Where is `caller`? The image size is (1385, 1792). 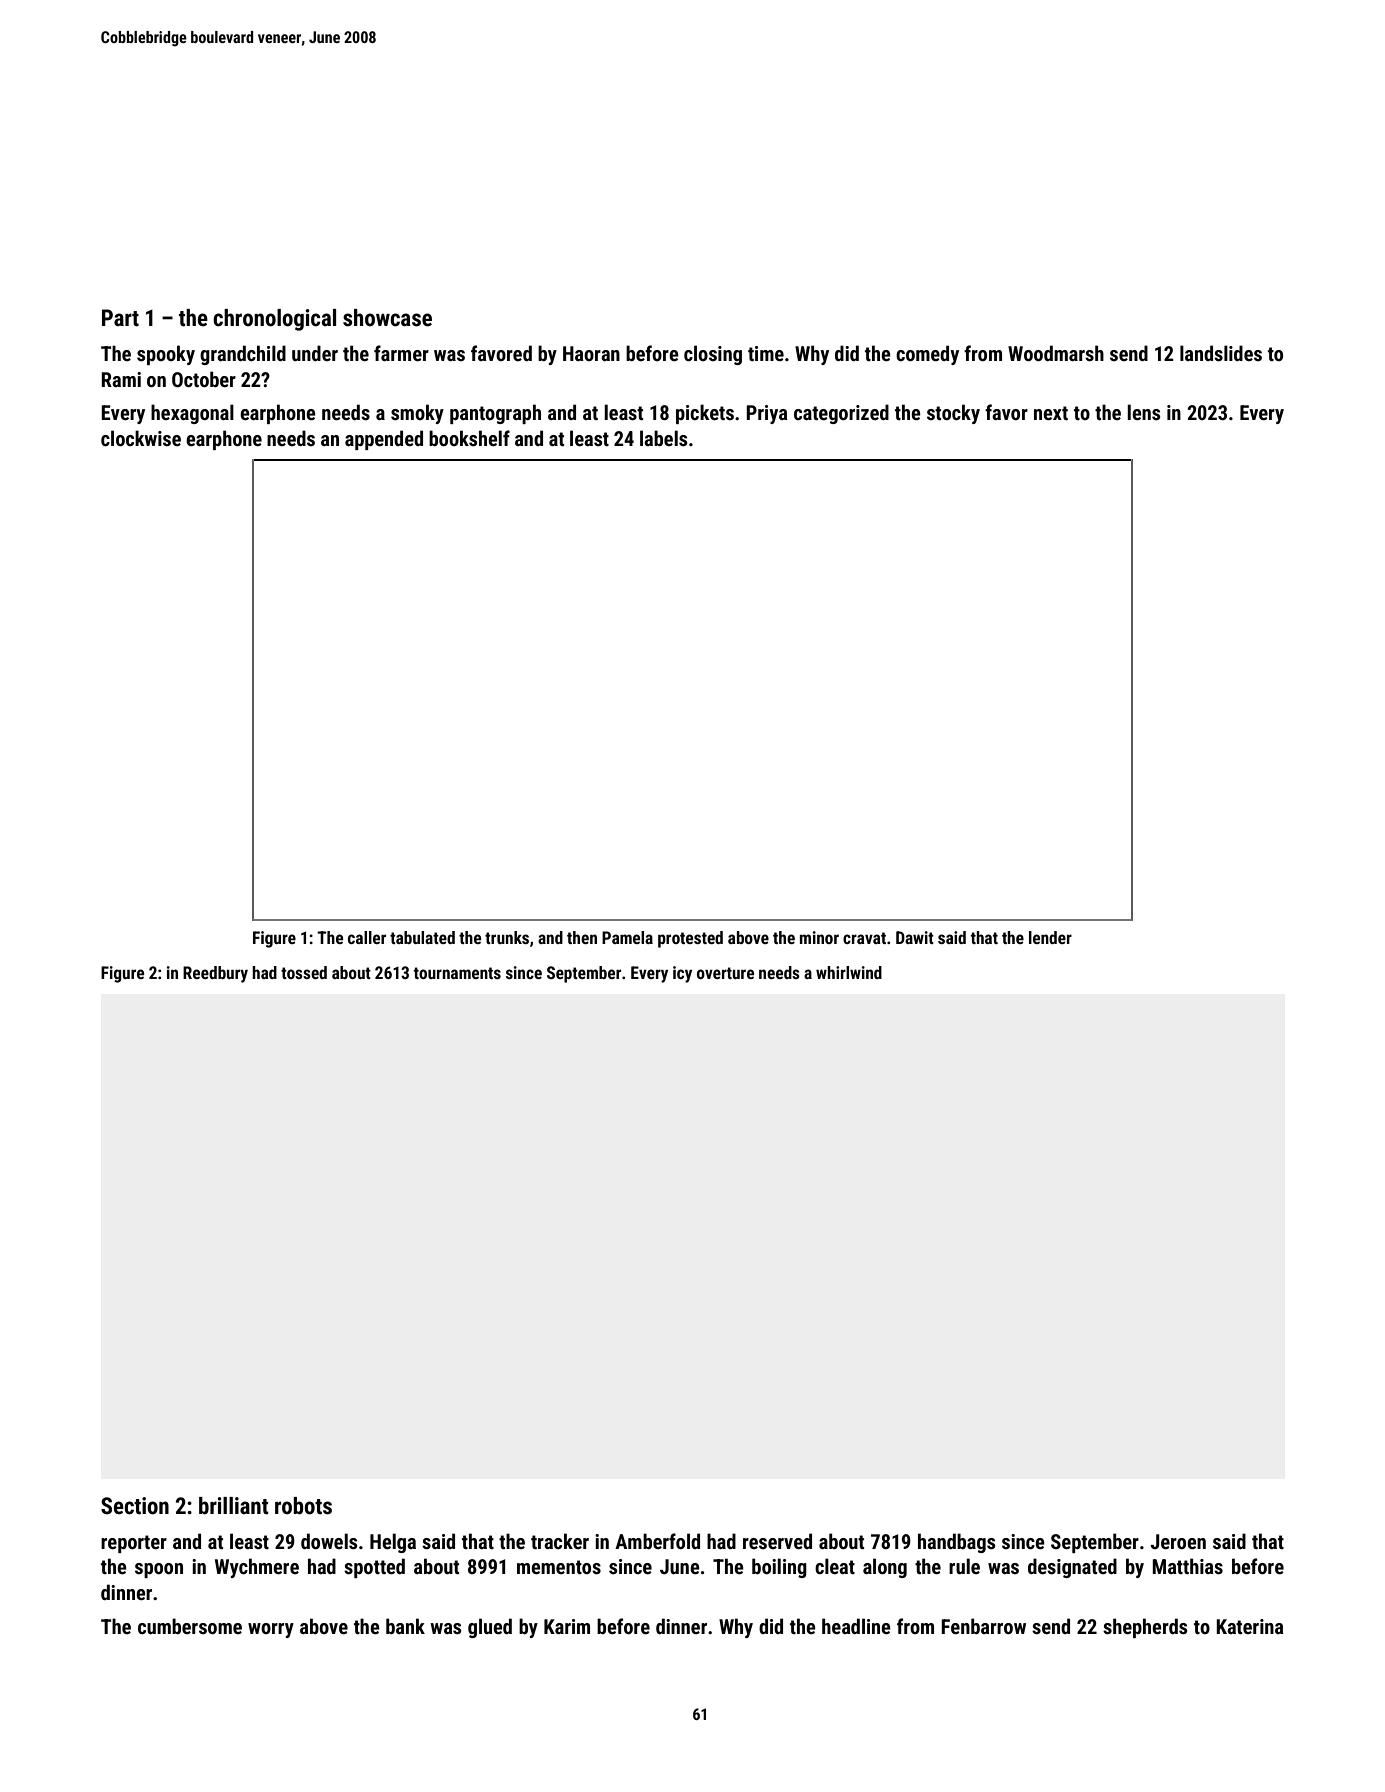
caller is located at coordinates (367, 937).
